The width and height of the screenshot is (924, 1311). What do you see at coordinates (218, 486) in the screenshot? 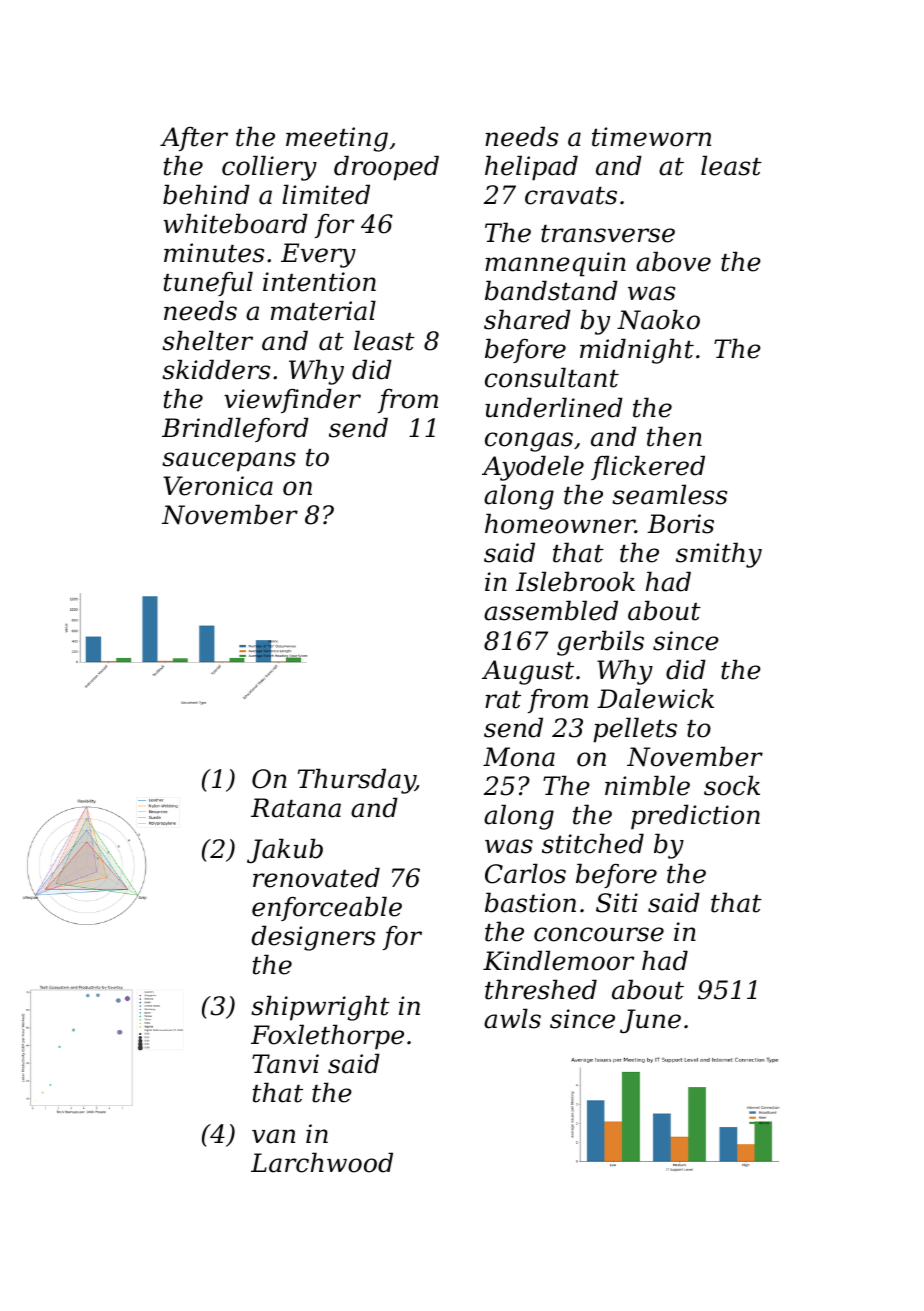
I see `Veronica` at bounding box center [218, 486].
